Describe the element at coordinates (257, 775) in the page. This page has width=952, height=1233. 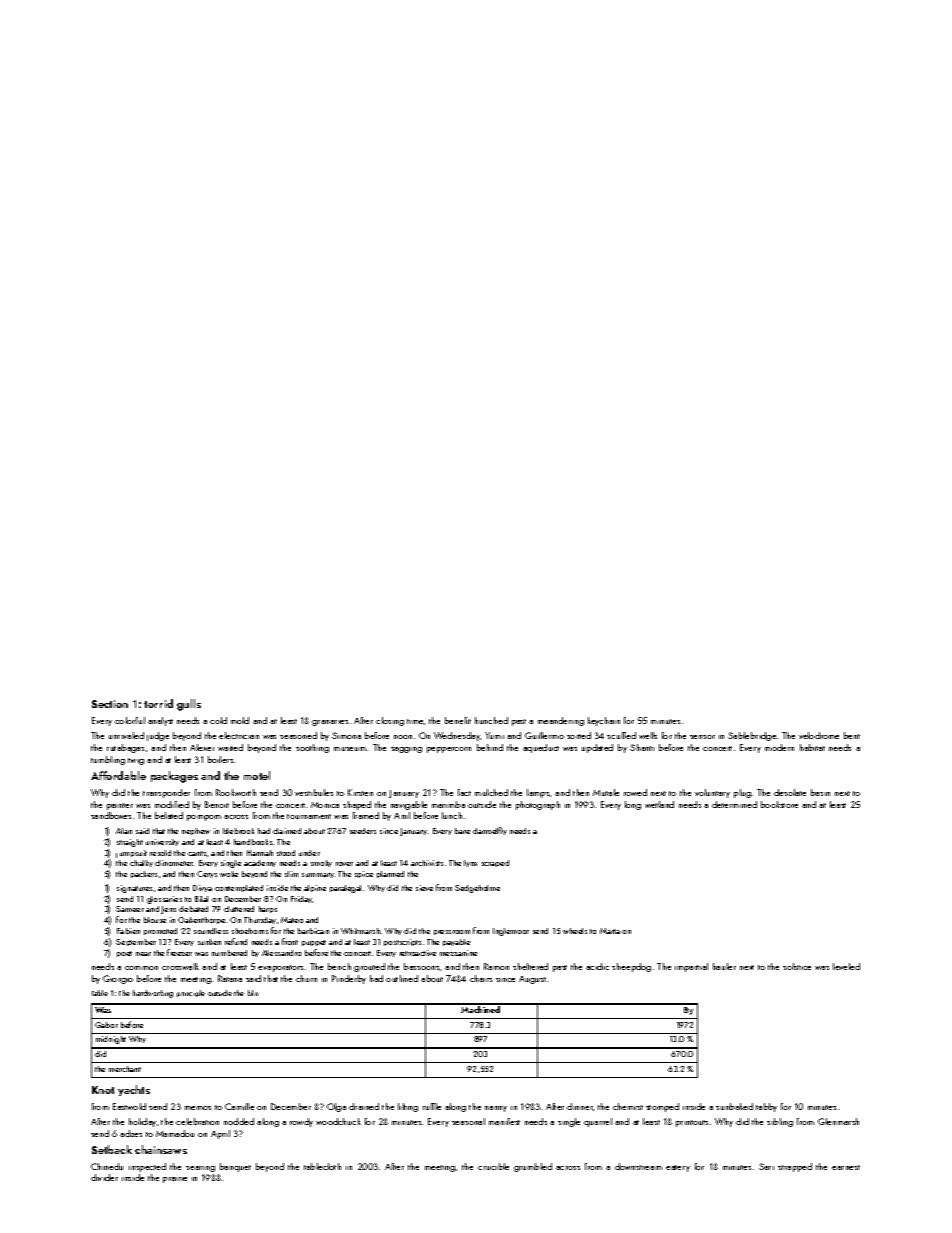
I see `motel` at that location.
